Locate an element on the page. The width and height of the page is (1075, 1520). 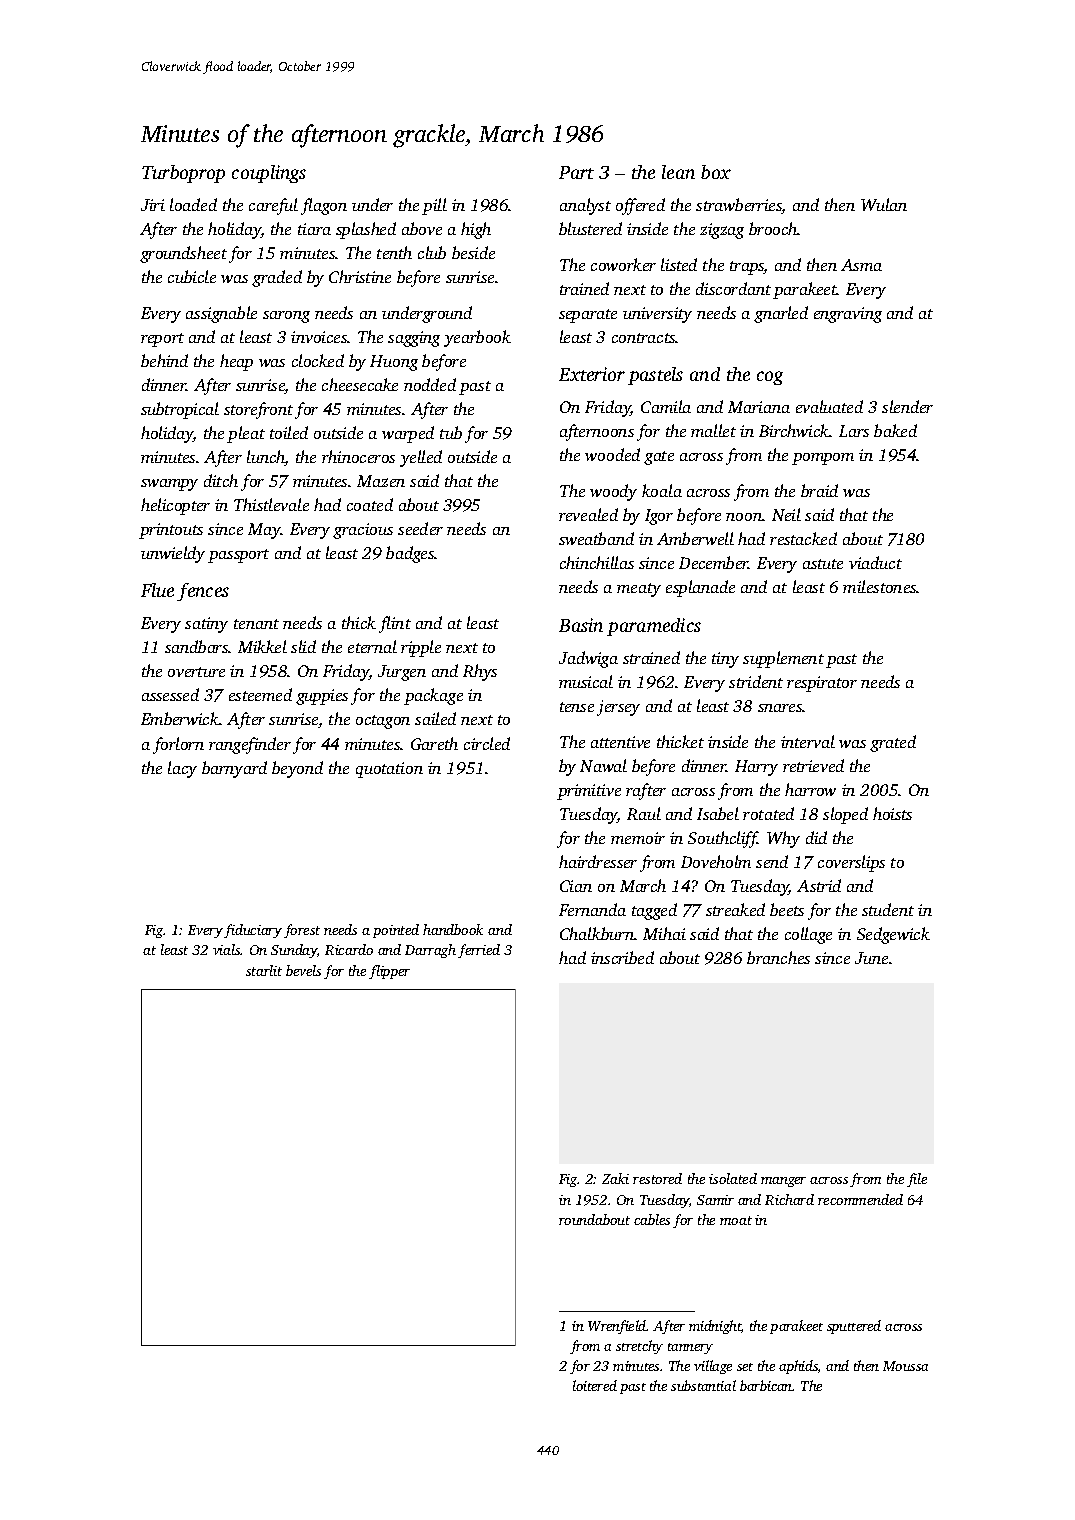
sarong is located at coordinates (286, 317).
